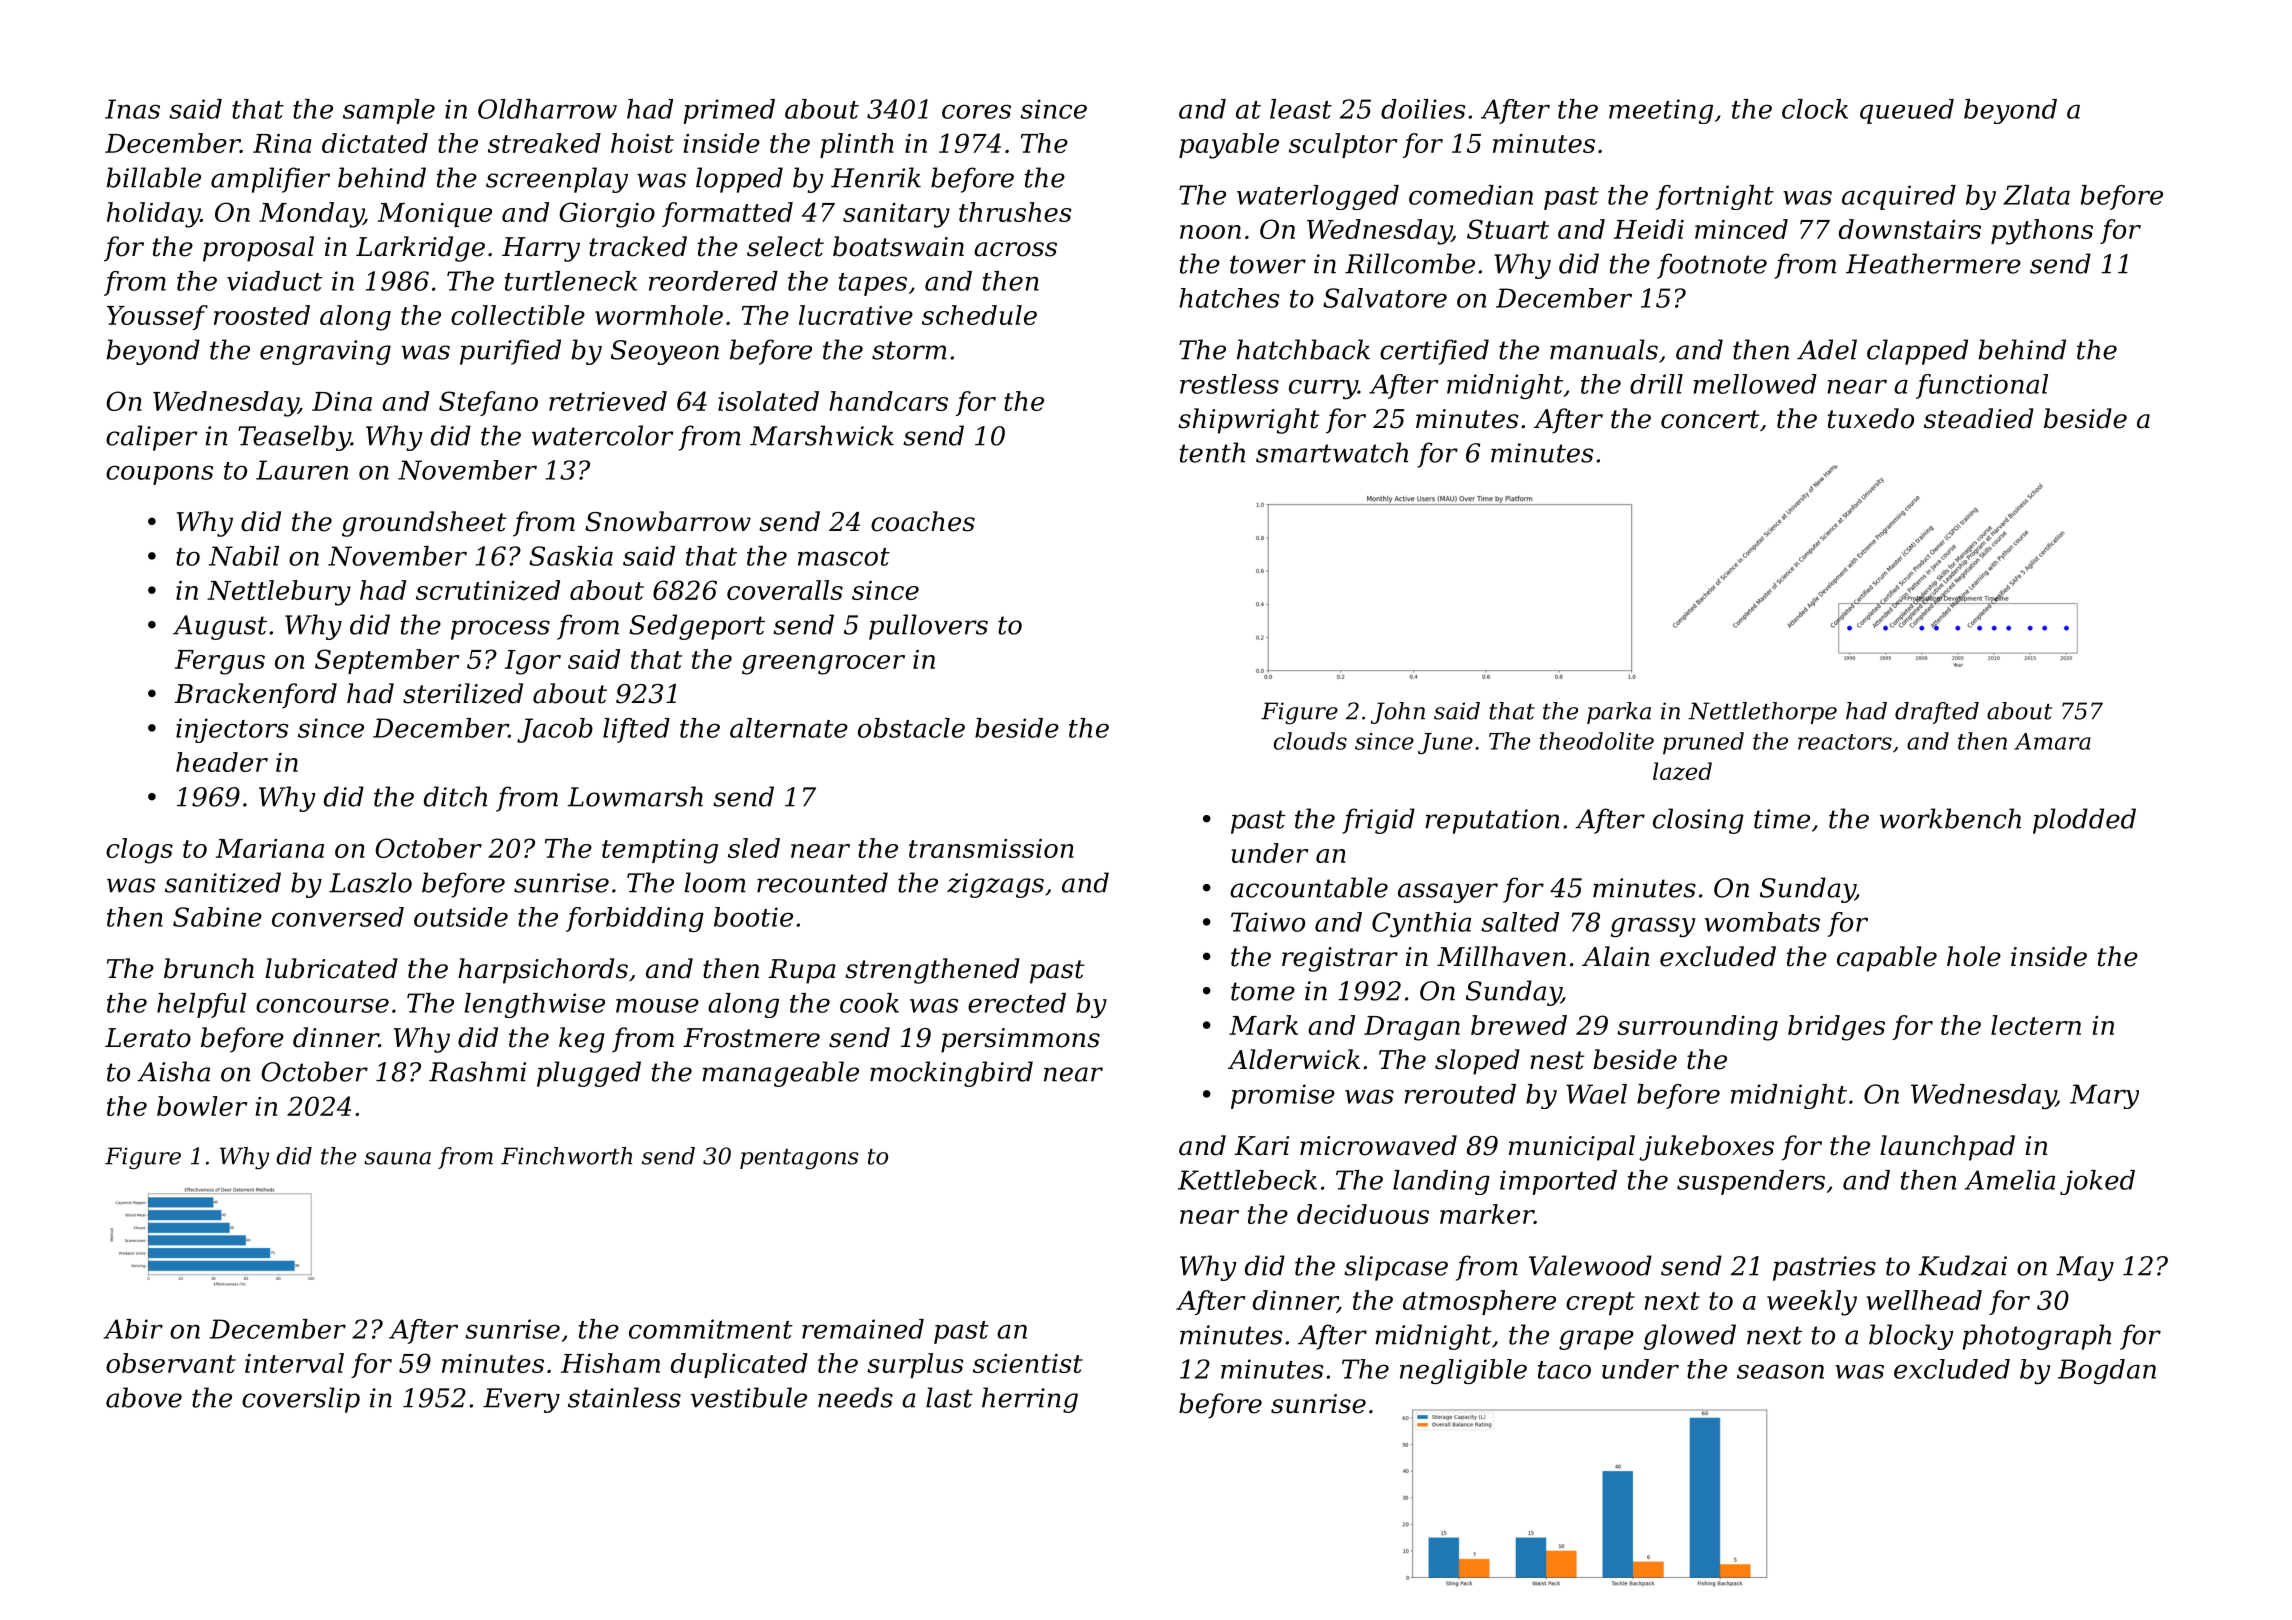  Describe the element at coordinates (338, 917) in the screenshot. I see `conversed` at that location.
